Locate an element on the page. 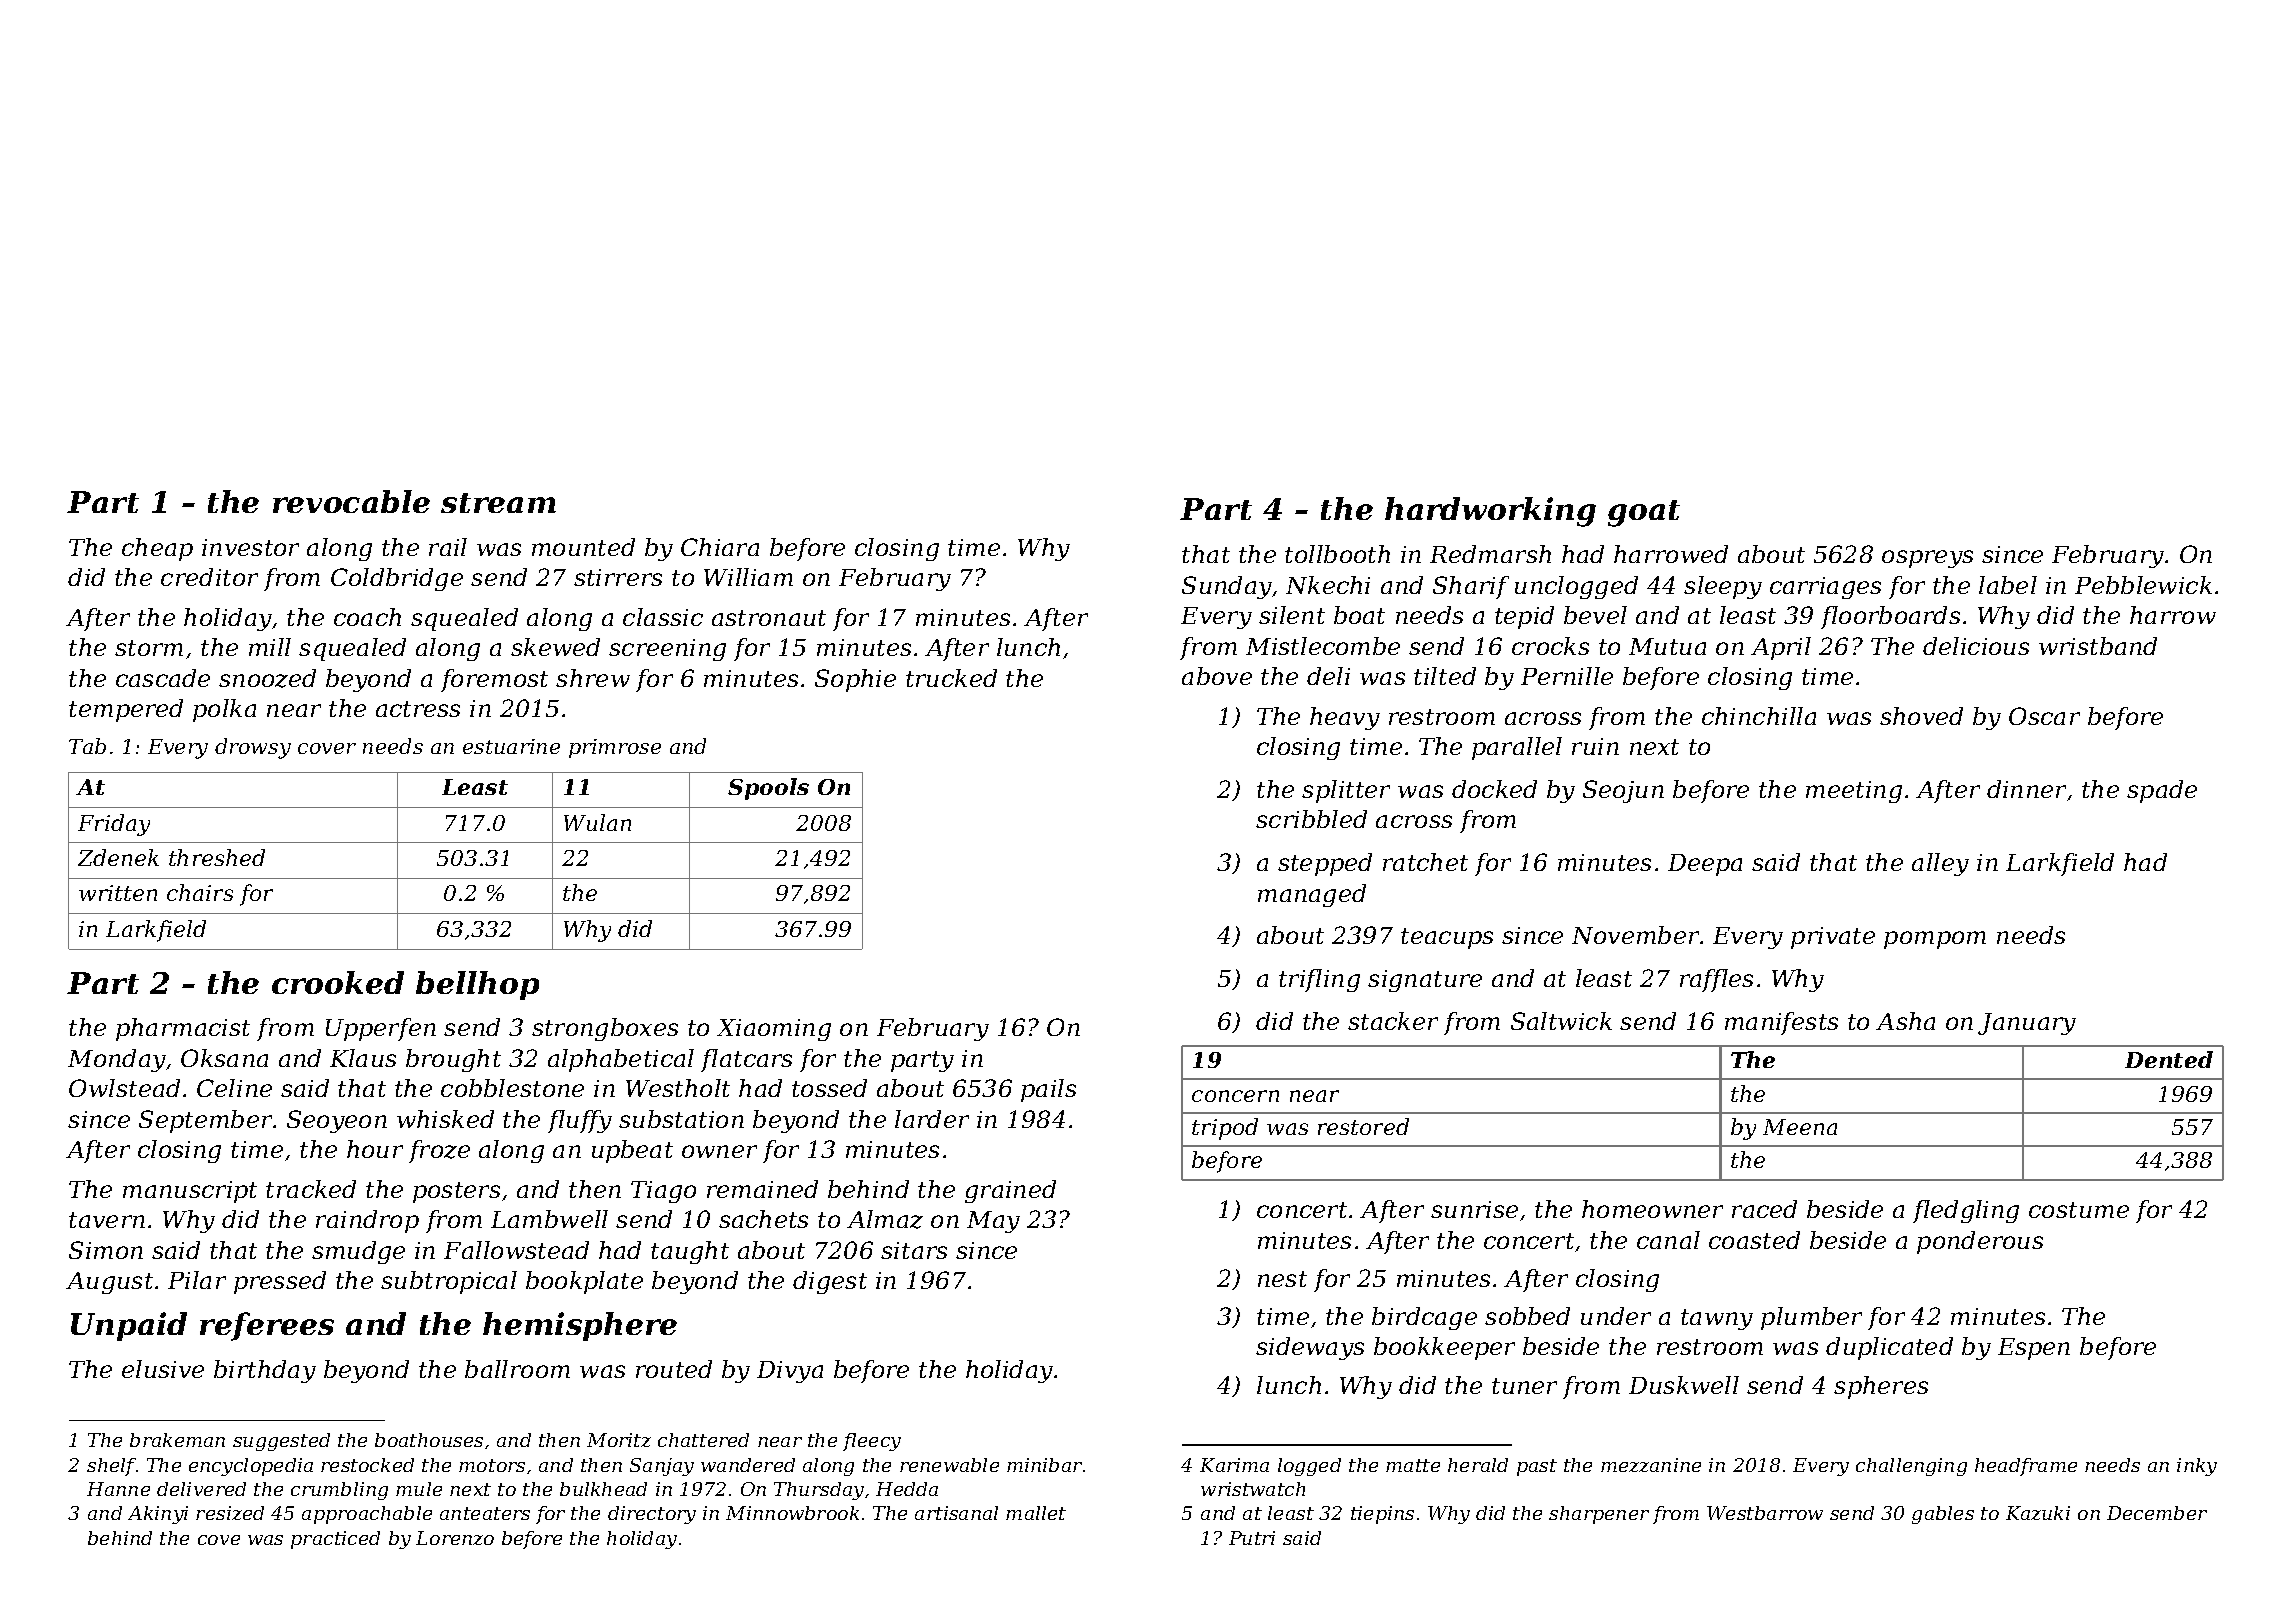 The height and width of the page is (1620, 2292). goat is located at coordinates (1644, 513).
